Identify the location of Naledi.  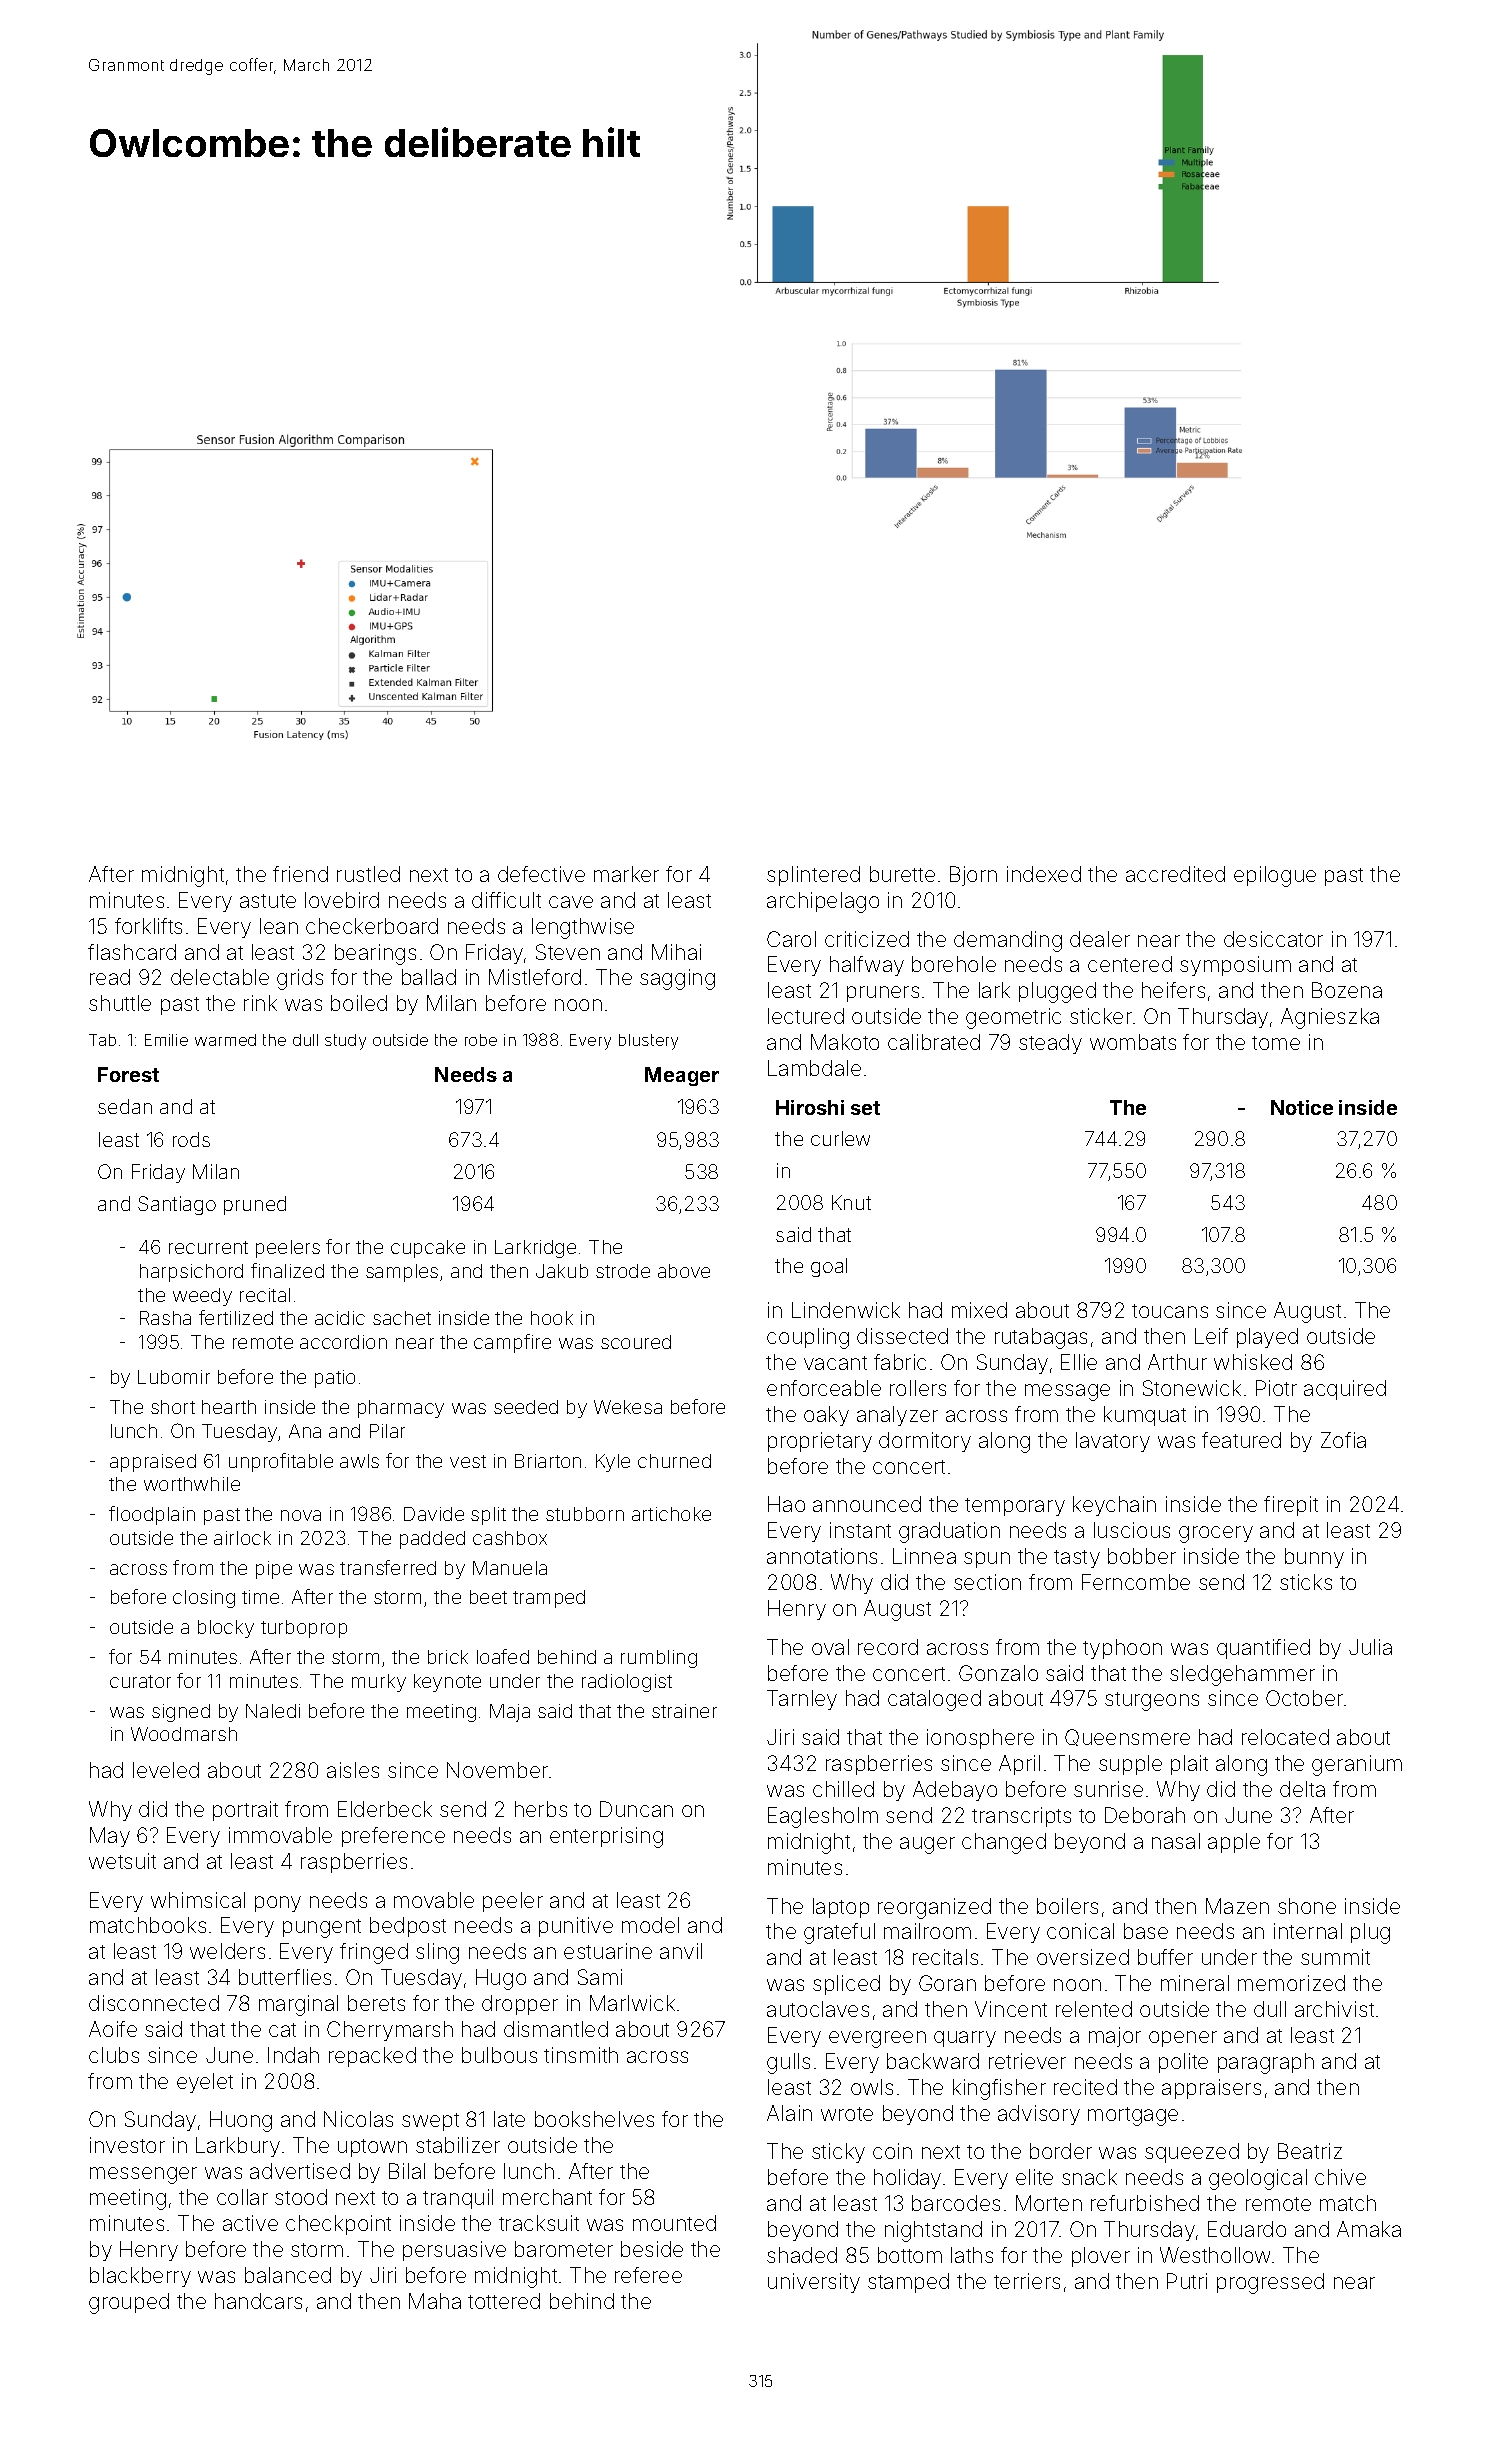
(273, 1711).
